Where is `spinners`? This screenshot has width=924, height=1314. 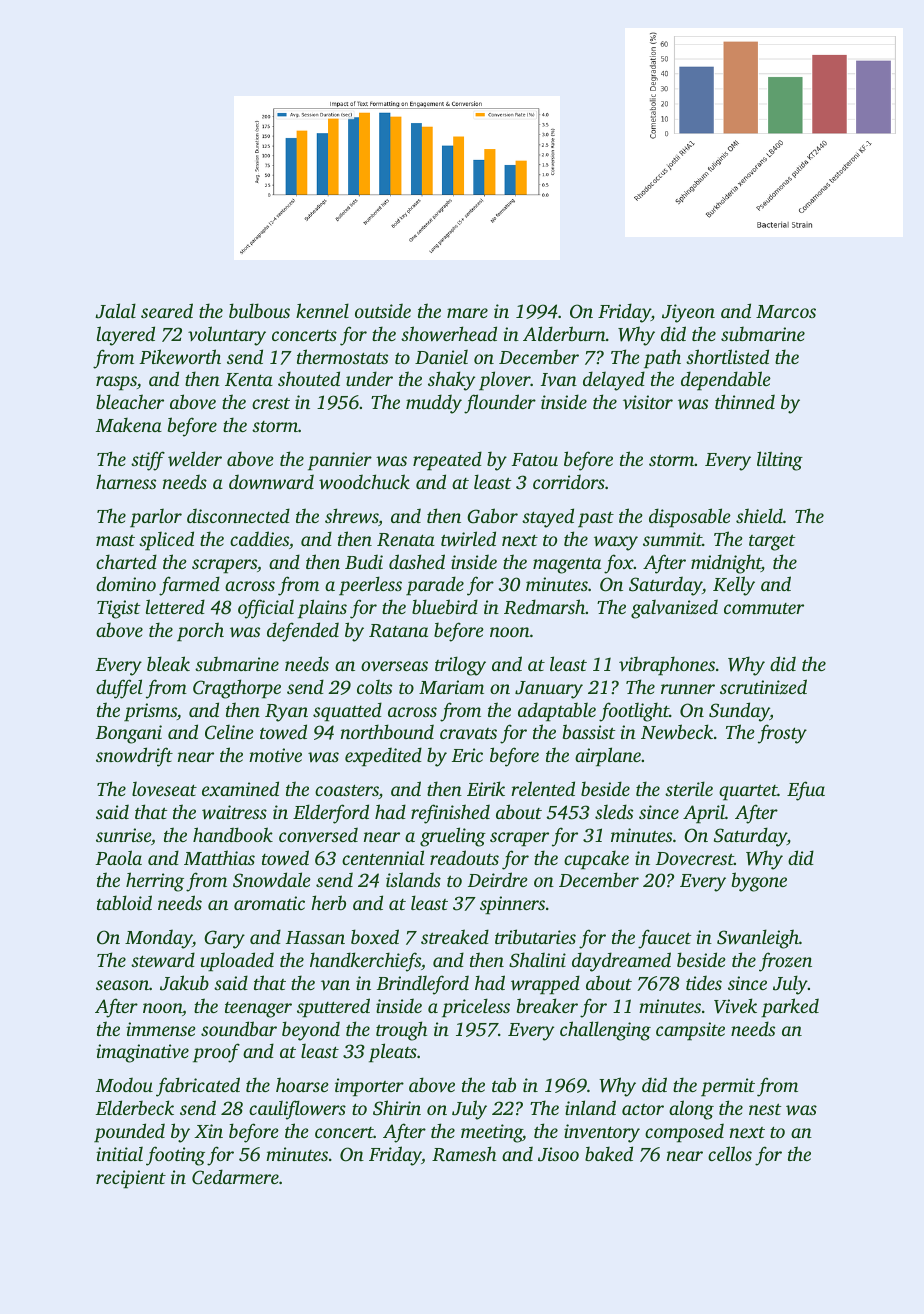
spinners is located at coordinates (512, 905).
